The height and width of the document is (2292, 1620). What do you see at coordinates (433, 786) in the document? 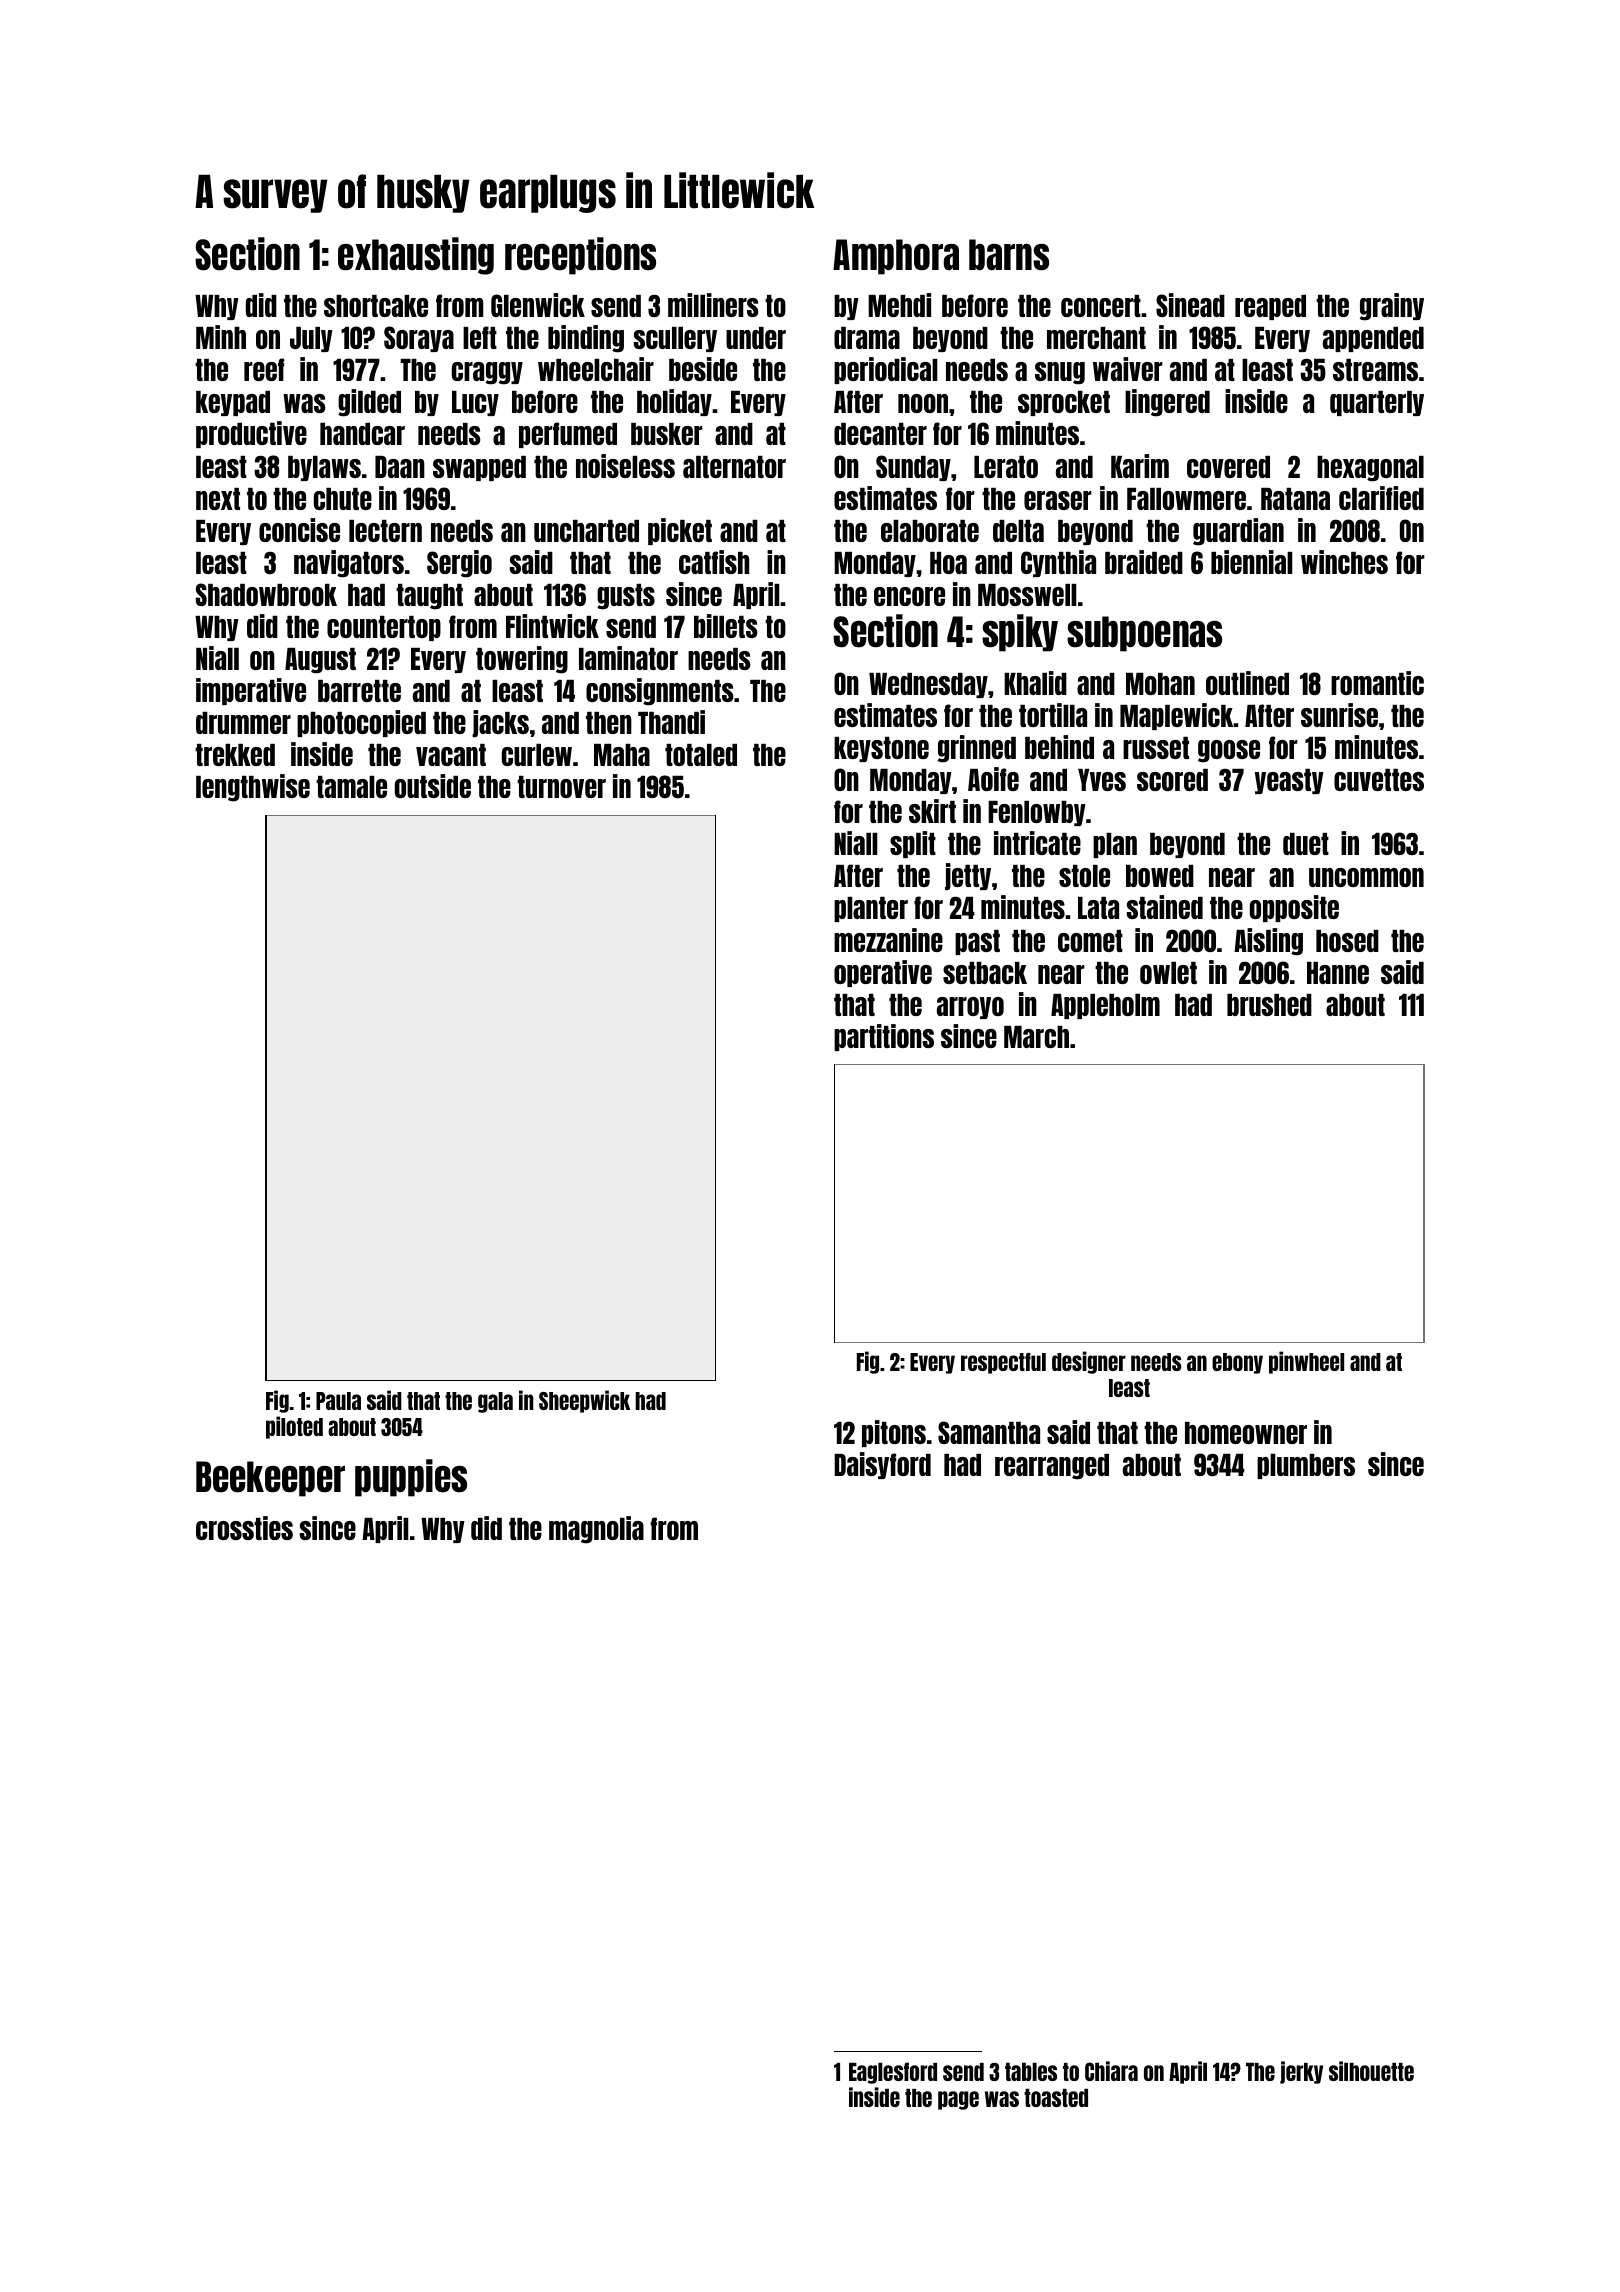
I see `outside` at bounding box center [433, 786].
